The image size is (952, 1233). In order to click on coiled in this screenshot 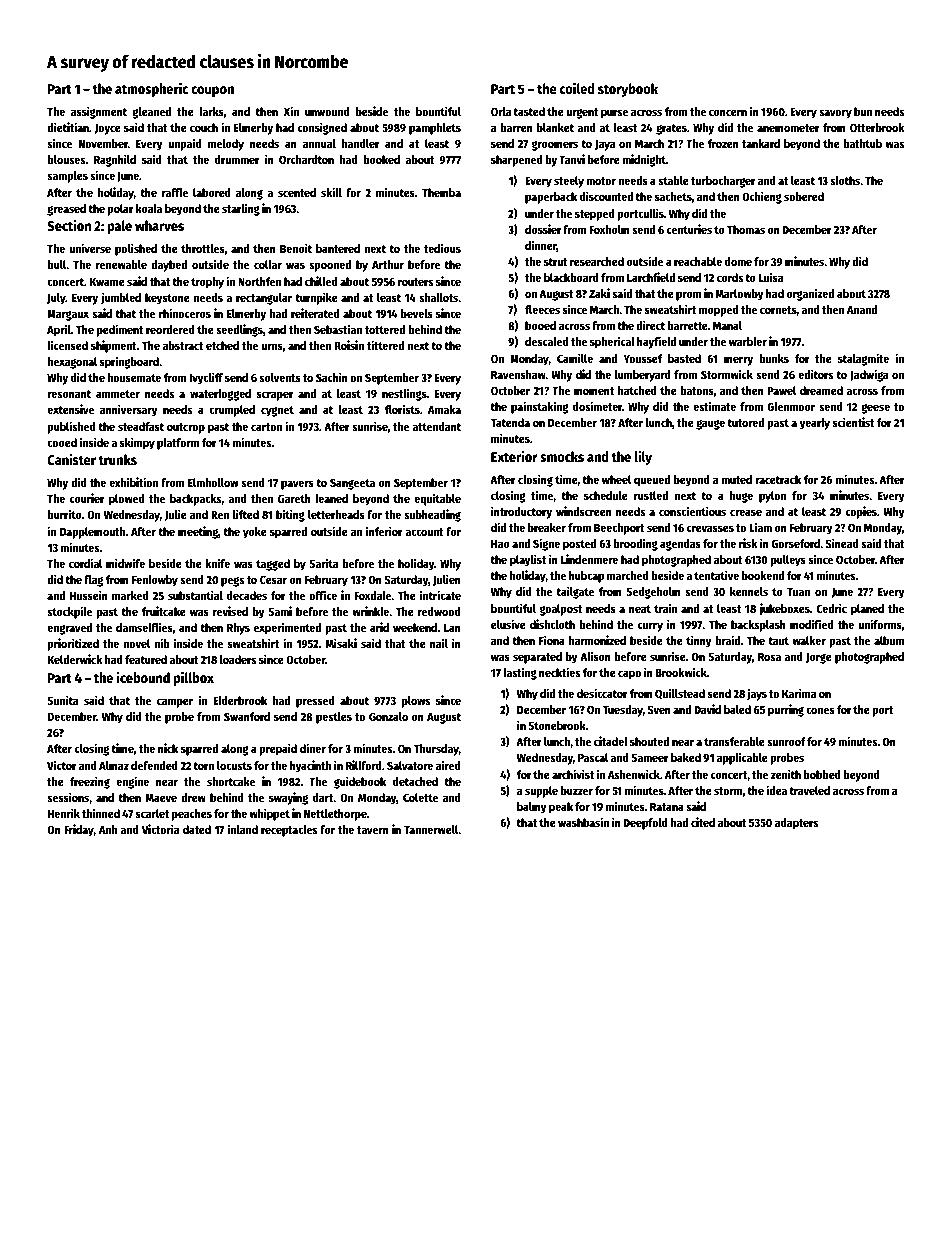, I will do `click(577, 88)`.
